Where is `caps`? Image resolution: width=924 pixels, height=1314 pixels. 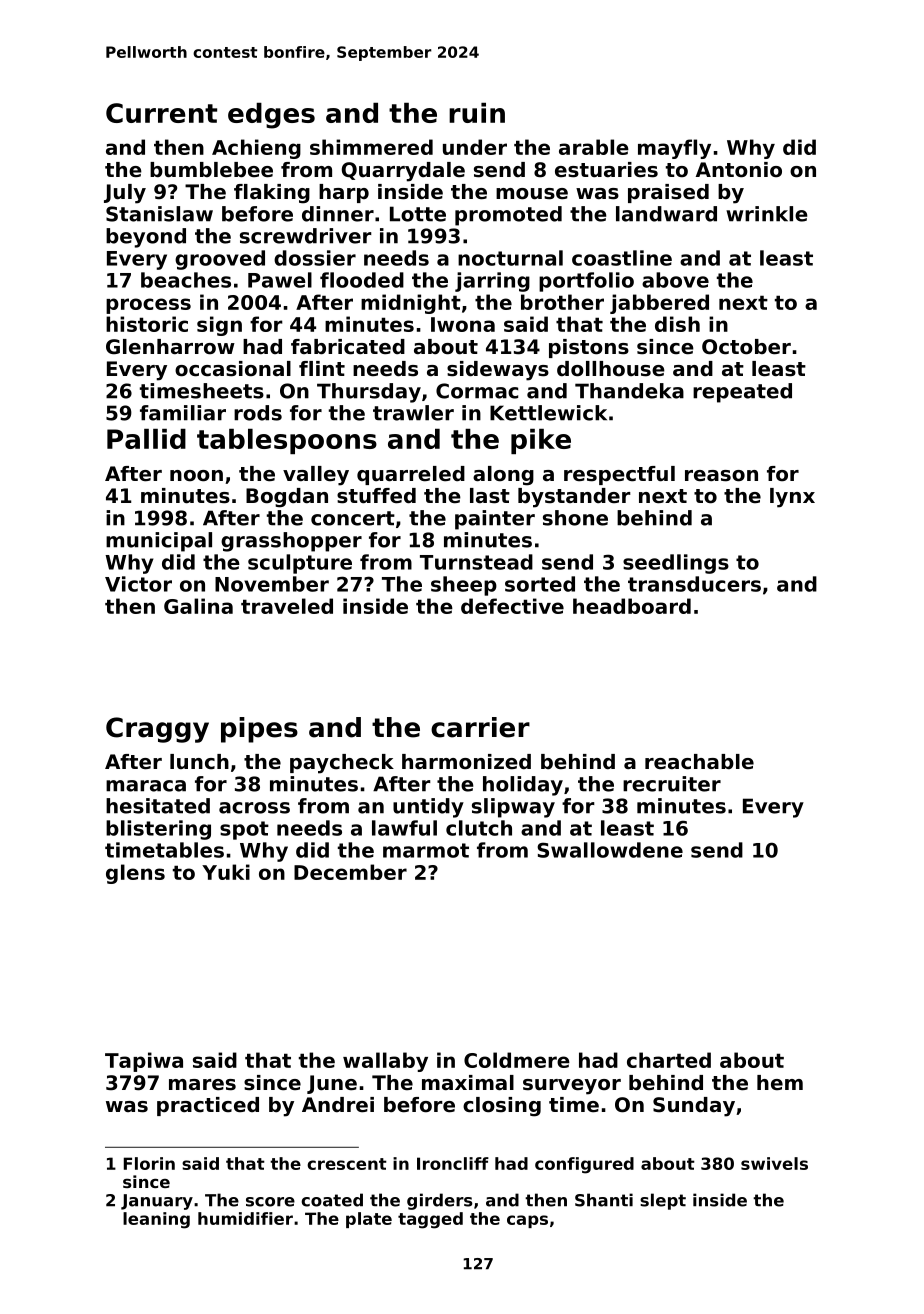 caps is located at coordinates (527, 1221).
